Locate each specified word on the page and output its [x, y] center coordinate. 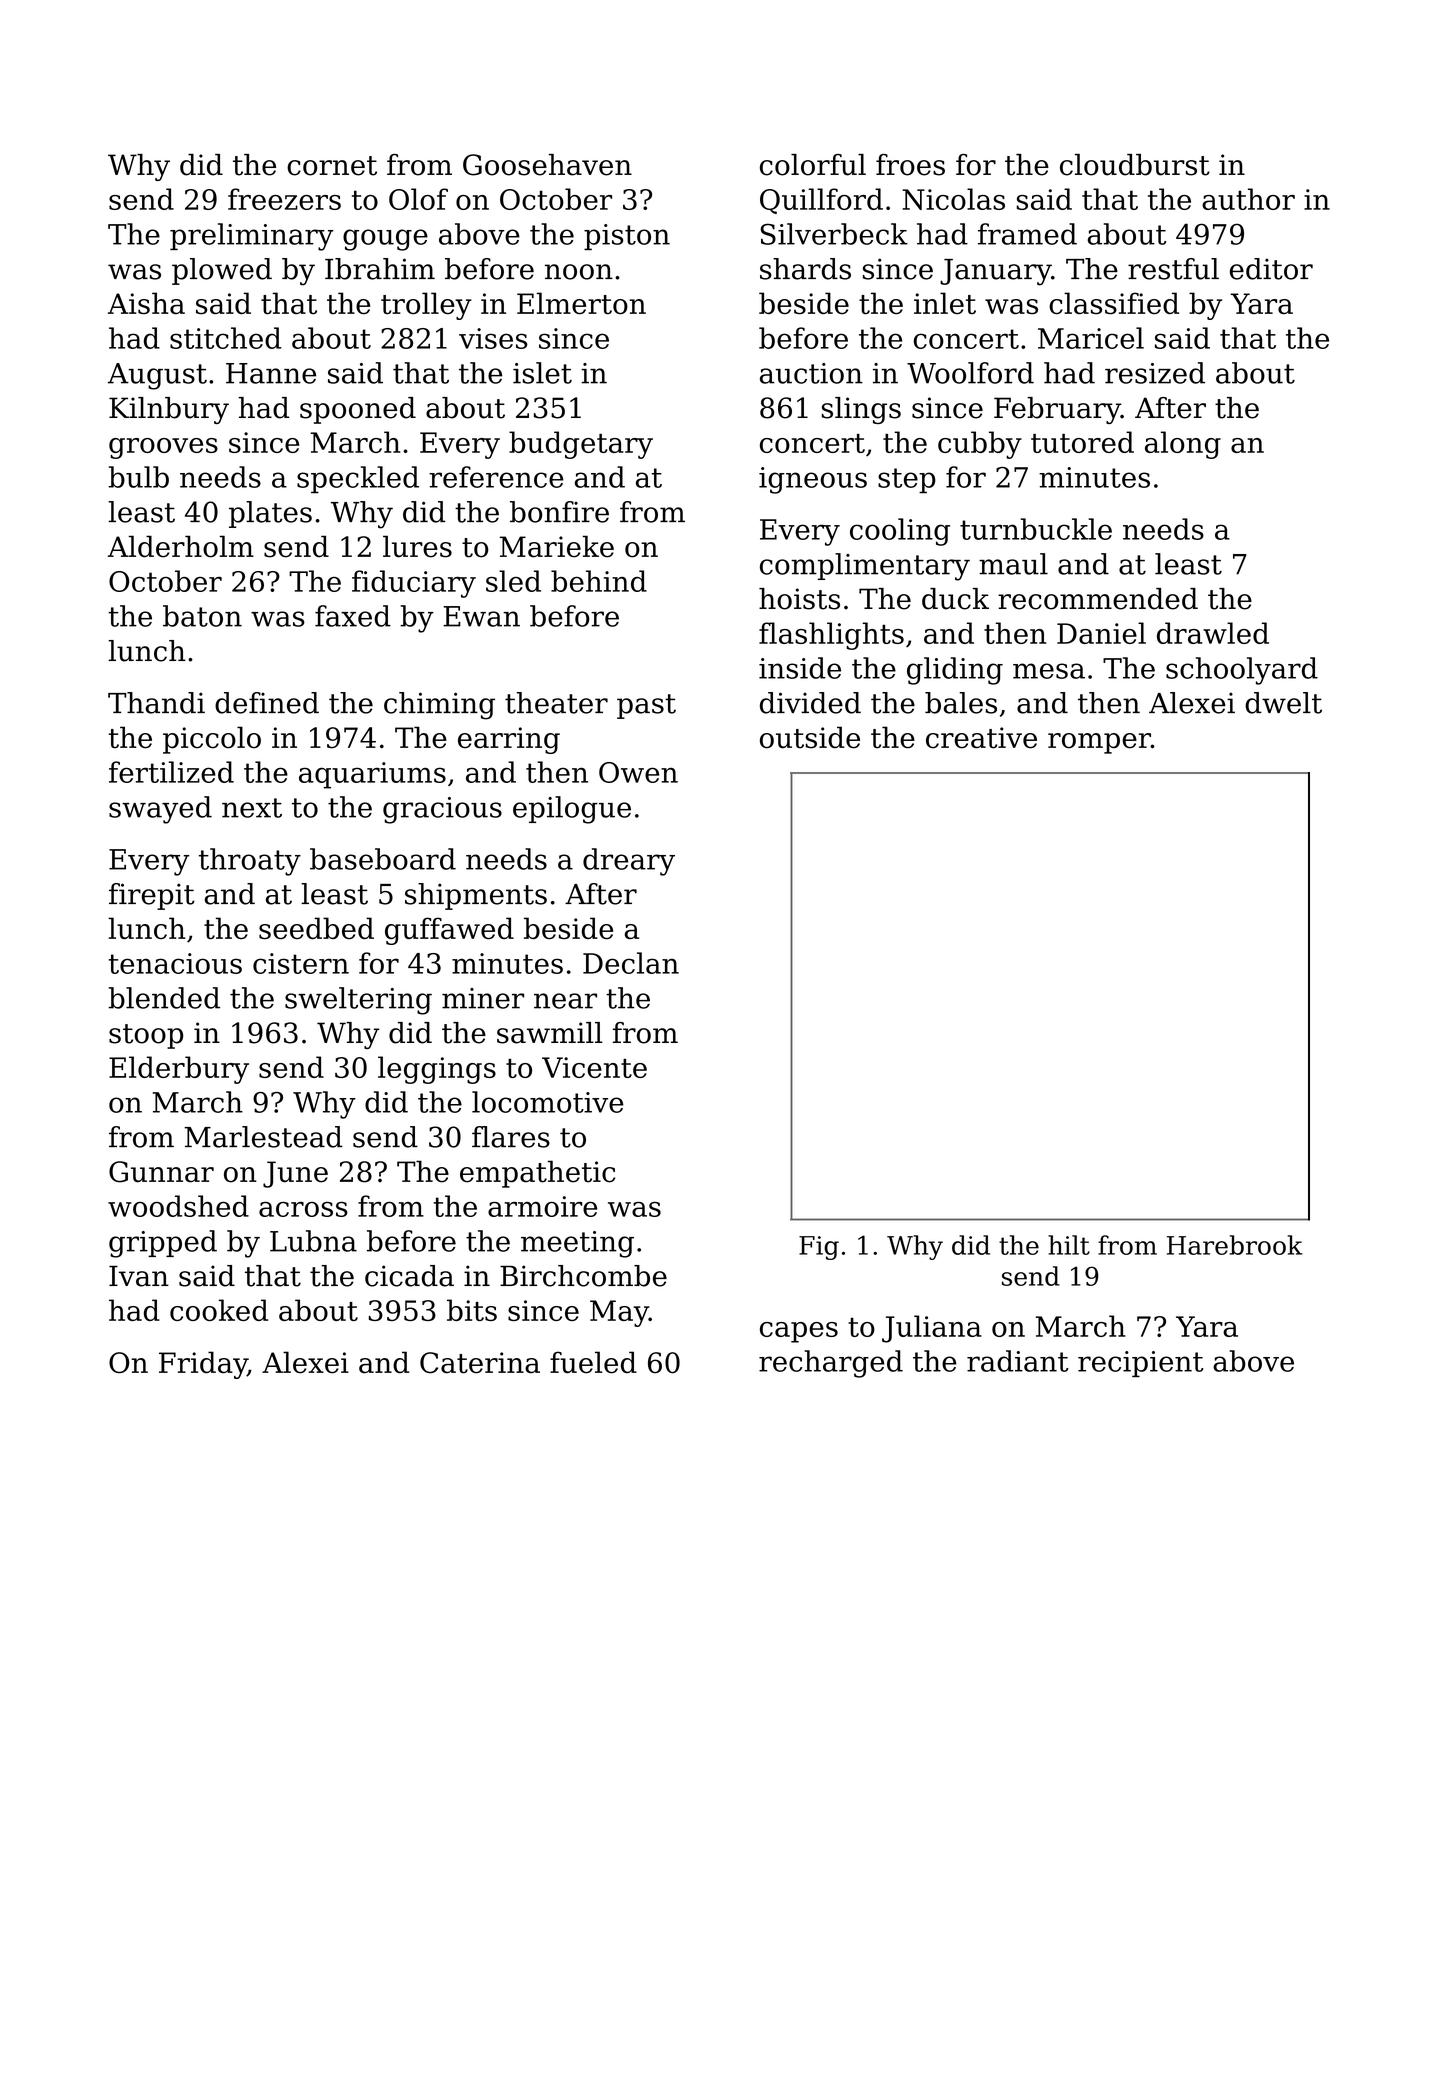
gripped [163, 1244]
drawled [1213, 633]
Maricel [1091, 338]
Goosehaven [547, 165]
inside [800, 668]
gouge [385, 240]
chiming [439, 706]
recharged [831, 1364]
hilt [1069, 1245]
